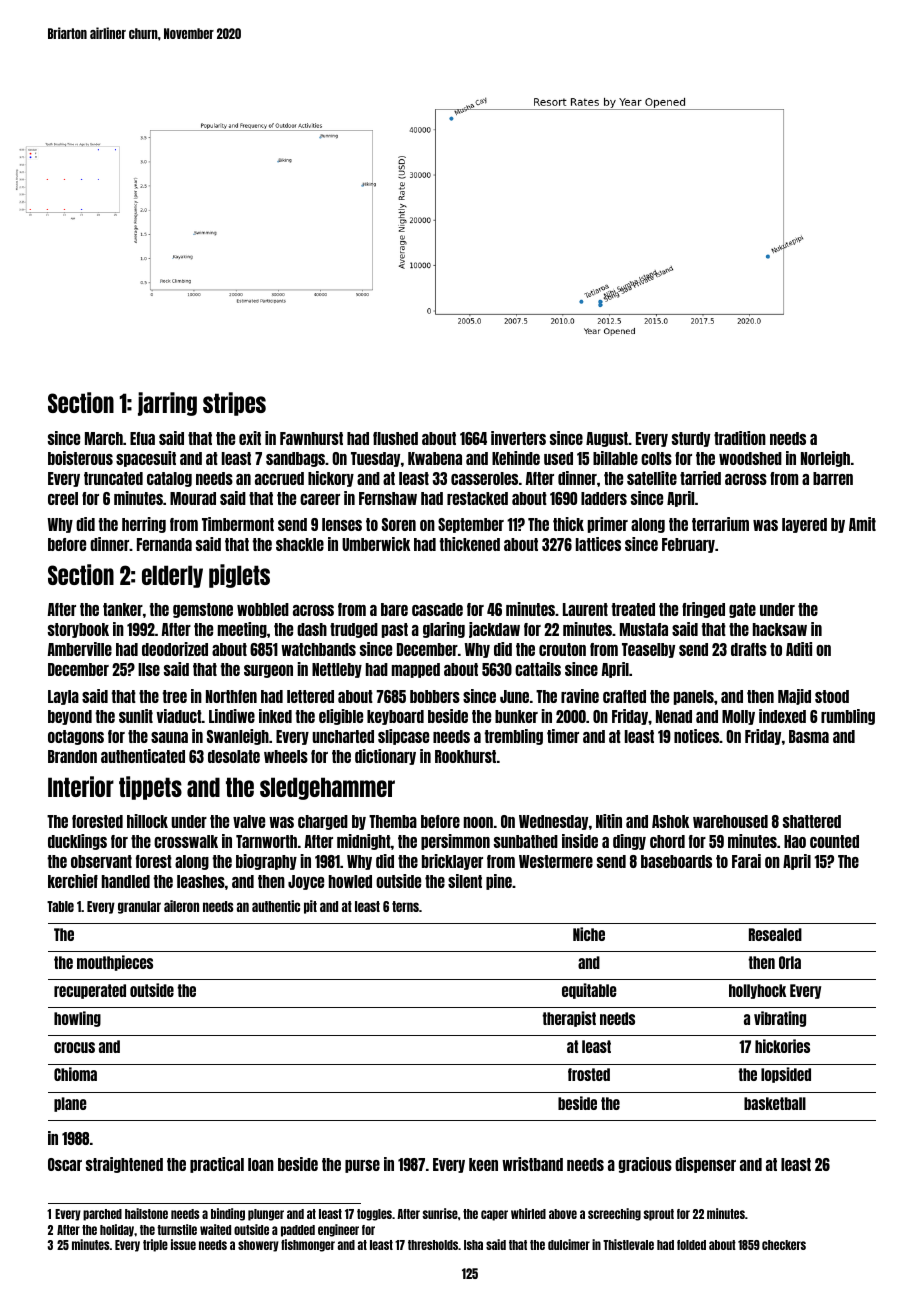  Describe the element at coordinates (483, 1164) in the screenshot. I see `keen` at that location.
